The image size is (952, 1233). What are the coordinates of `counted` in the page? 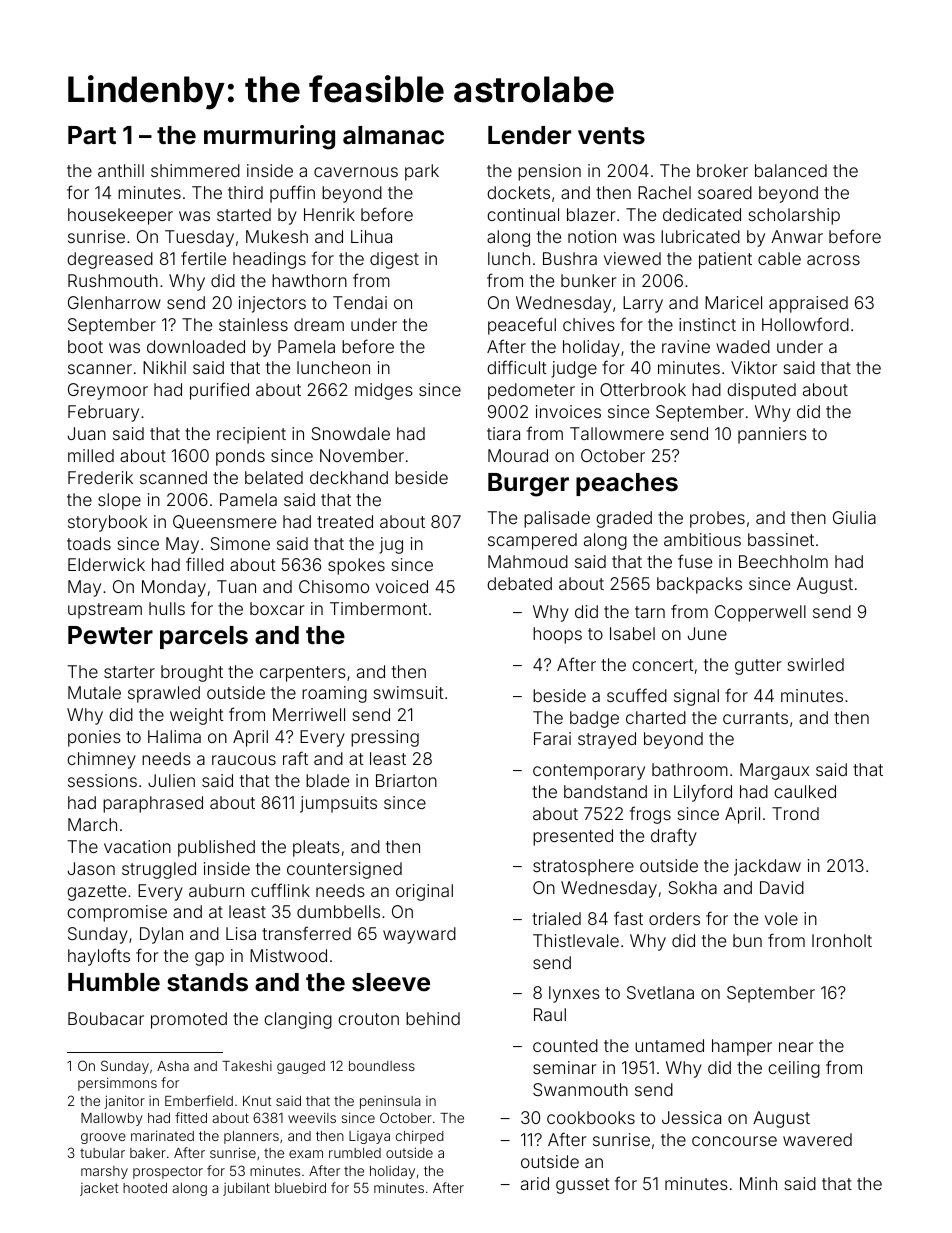 It's located at (565, 1045).
